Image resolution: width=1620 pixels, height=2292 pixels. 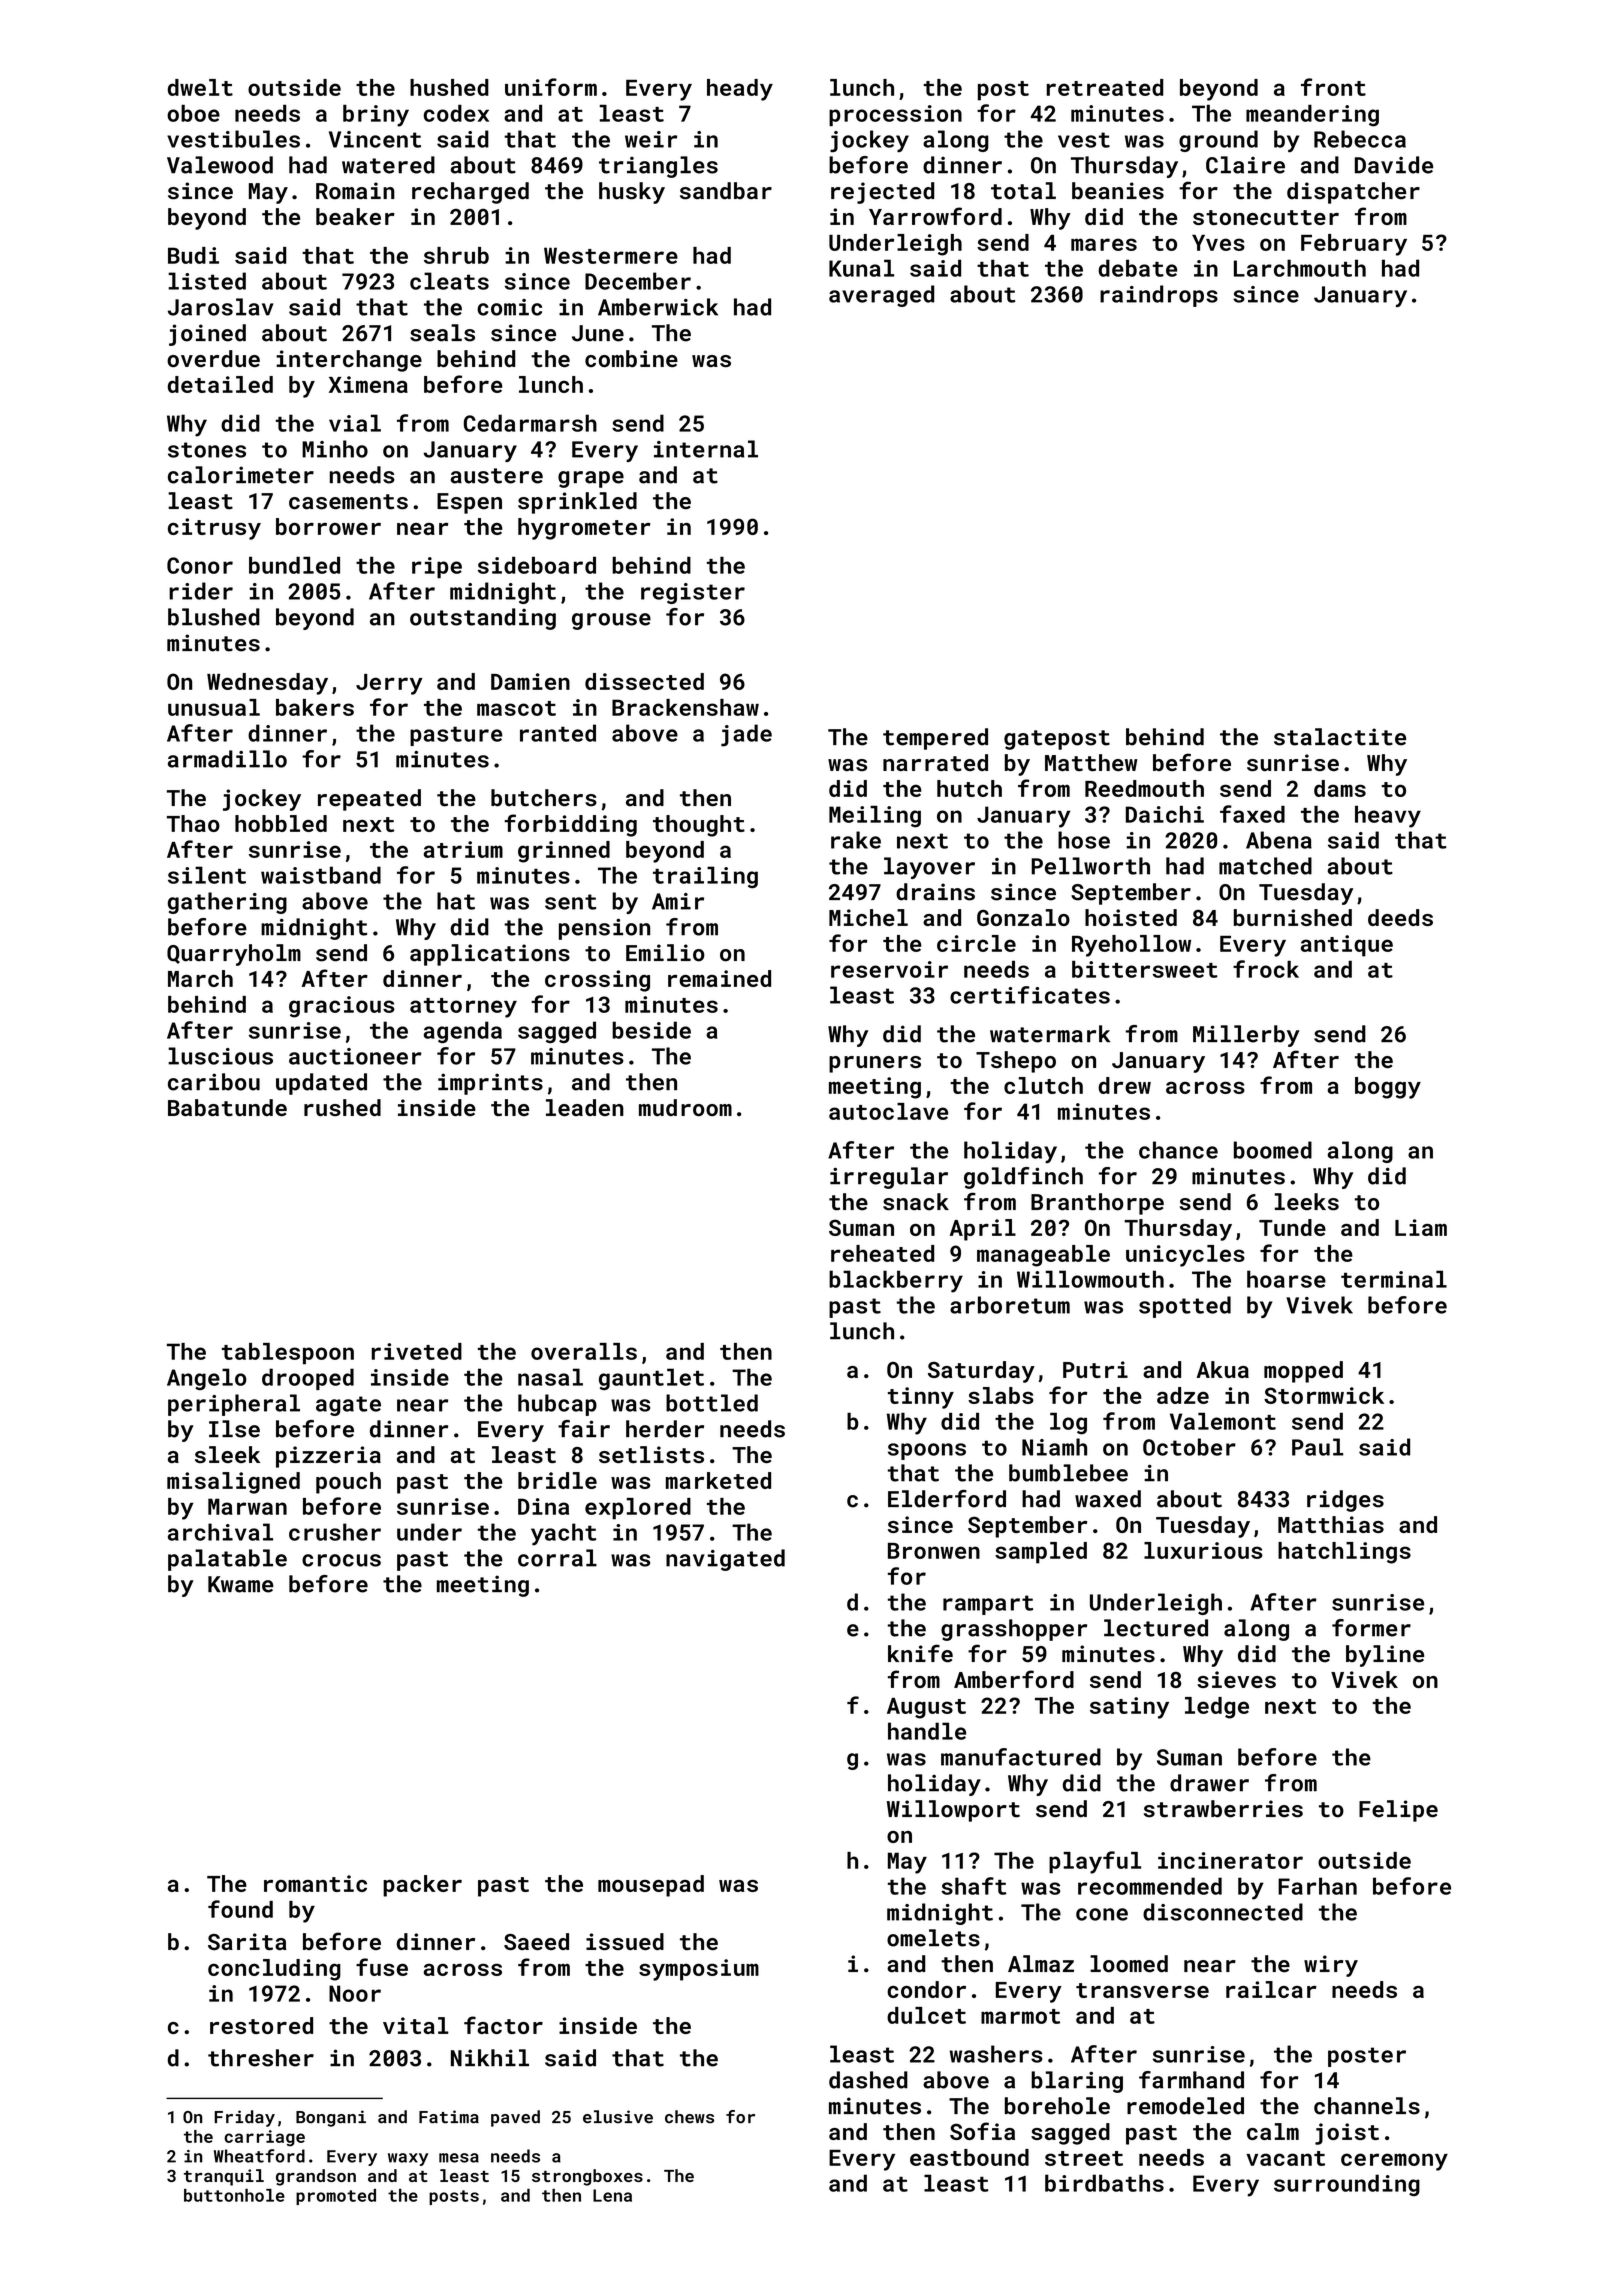 I want to click on promoted, so click(x=336, y=2197).
